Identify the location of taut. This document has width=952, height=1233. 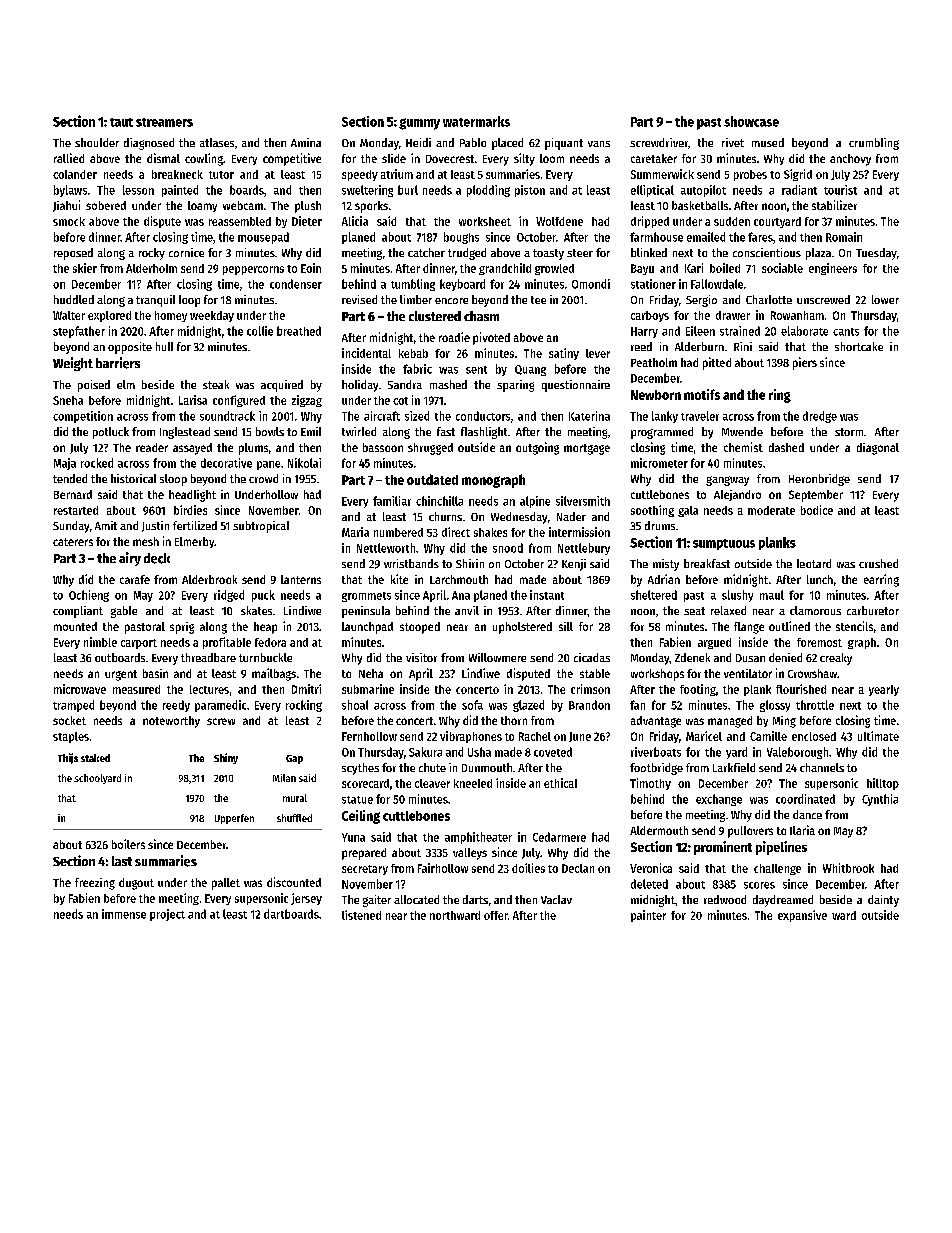
(121, 122).
